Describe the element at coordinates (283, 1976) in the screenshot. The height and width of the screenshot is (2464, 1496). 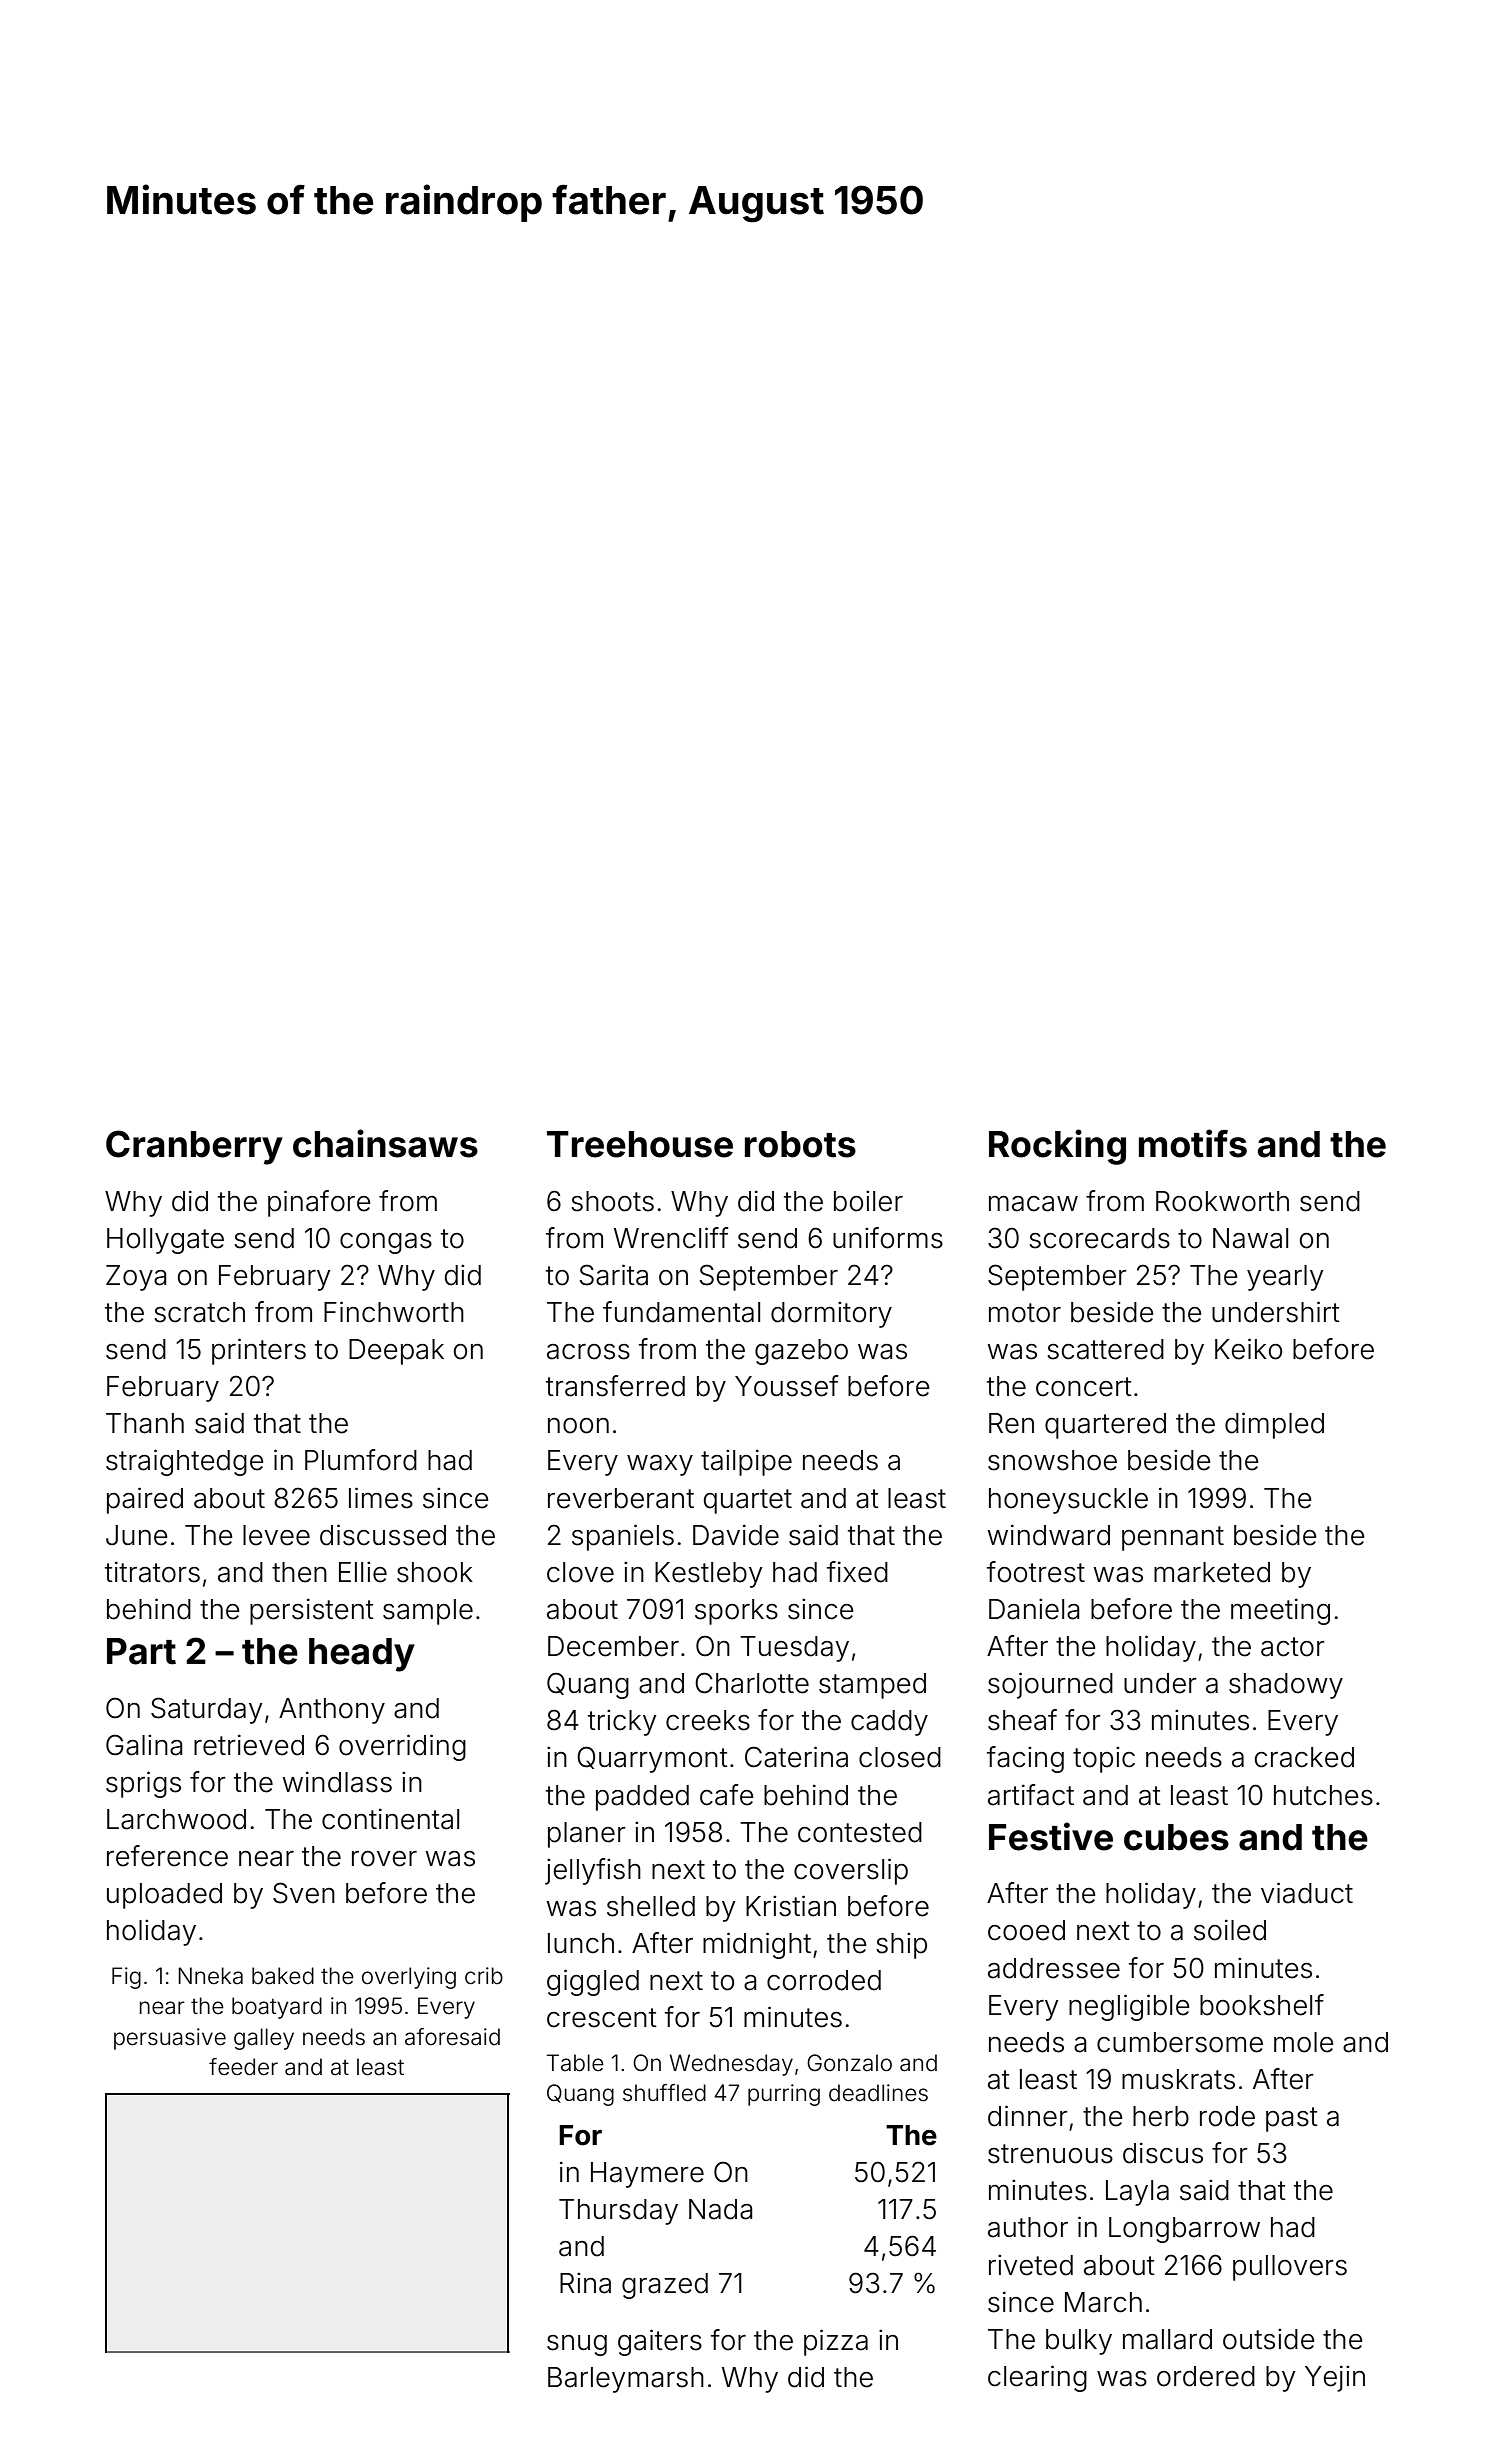
I see `baked` at that location.
